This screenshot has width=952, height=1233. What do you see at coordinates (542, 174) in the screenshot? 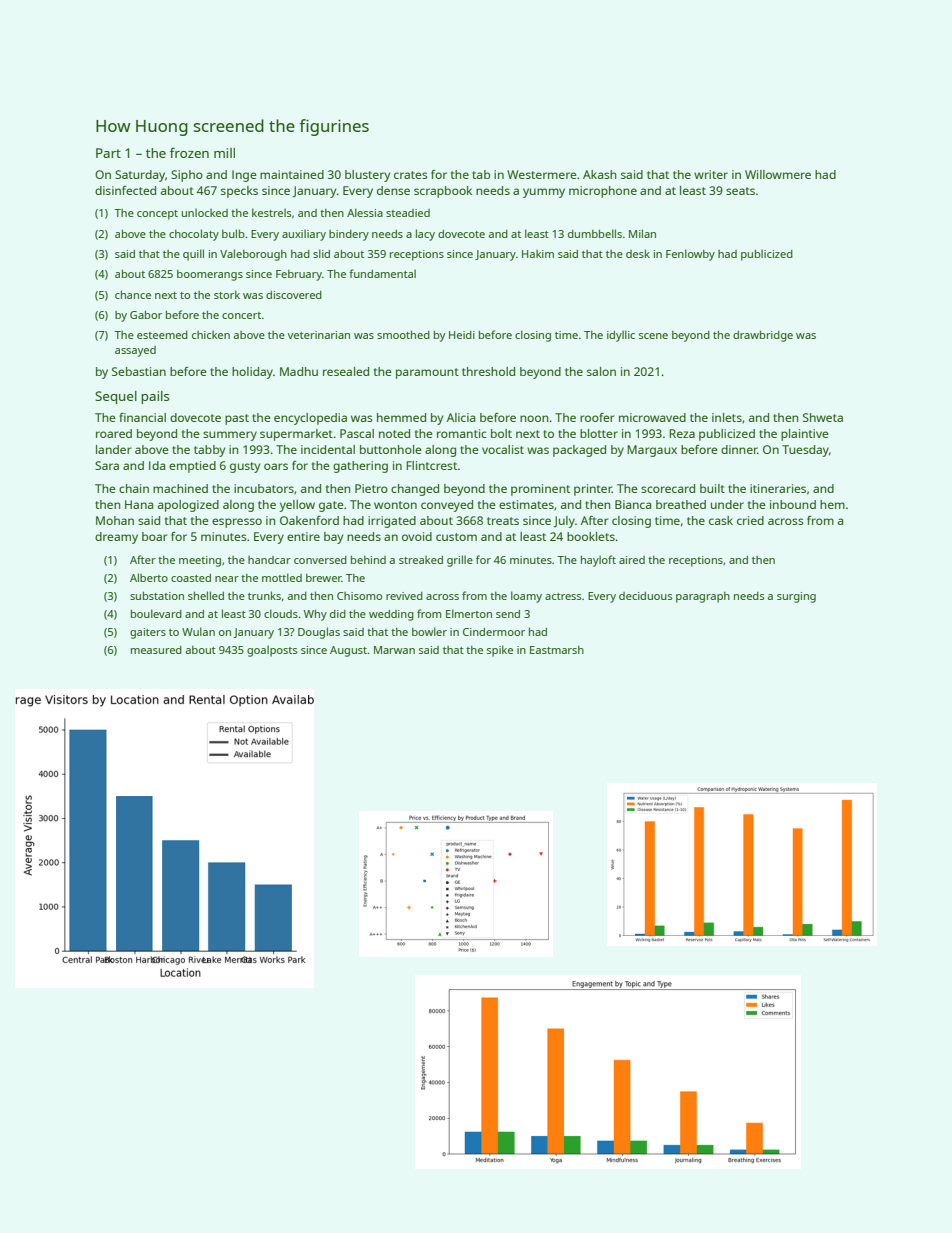
I see `Westermere` at bounding box center [542, 174].
